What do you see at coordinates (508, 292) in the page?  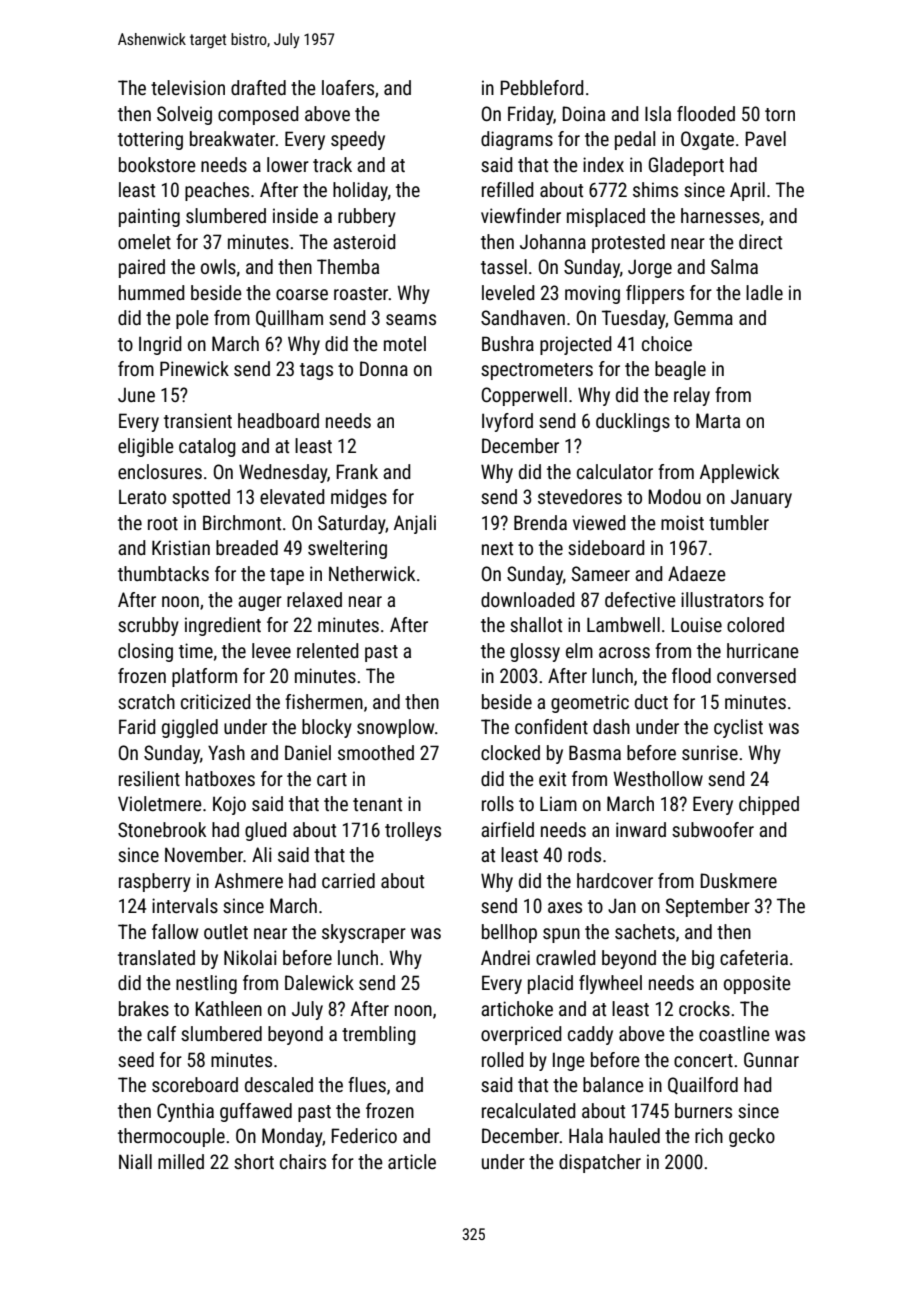 I see `leveled` at bounding box center [508, 292].
